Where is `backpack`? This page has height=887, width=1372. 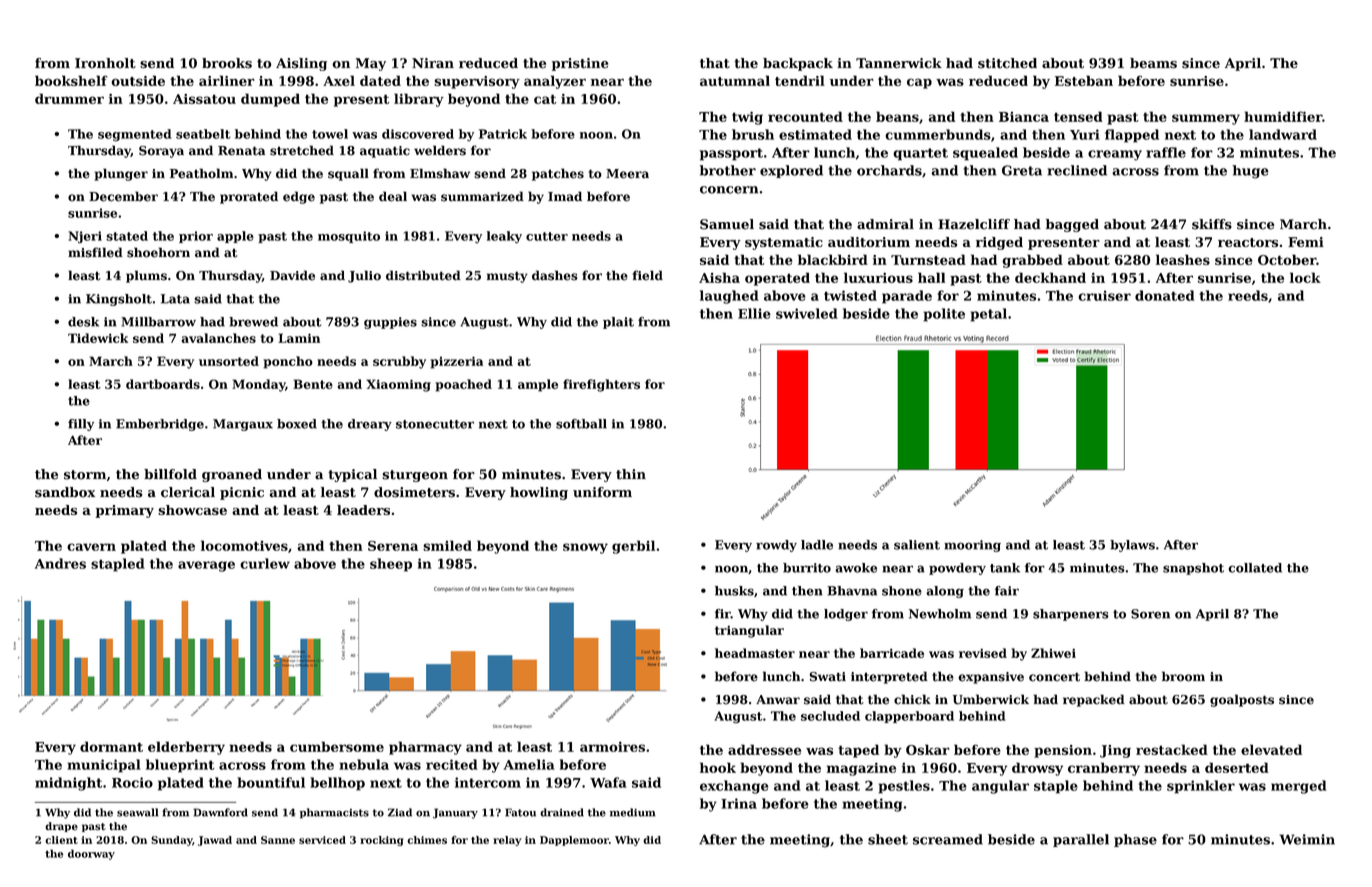
backpack is located at coordinates (798, 64).
